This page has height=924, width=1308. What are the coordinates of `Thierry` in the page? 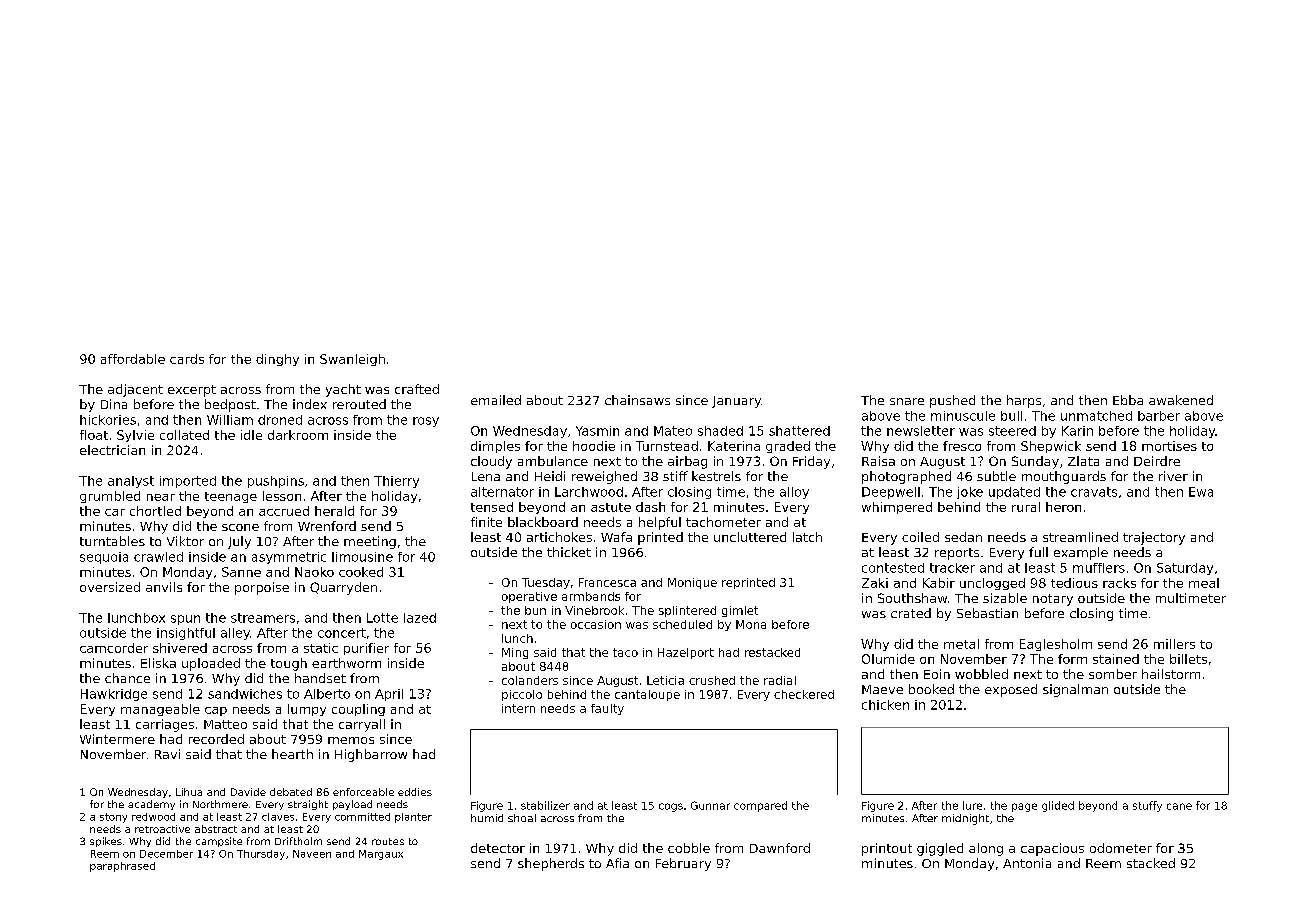 It's located at (396, 482).
